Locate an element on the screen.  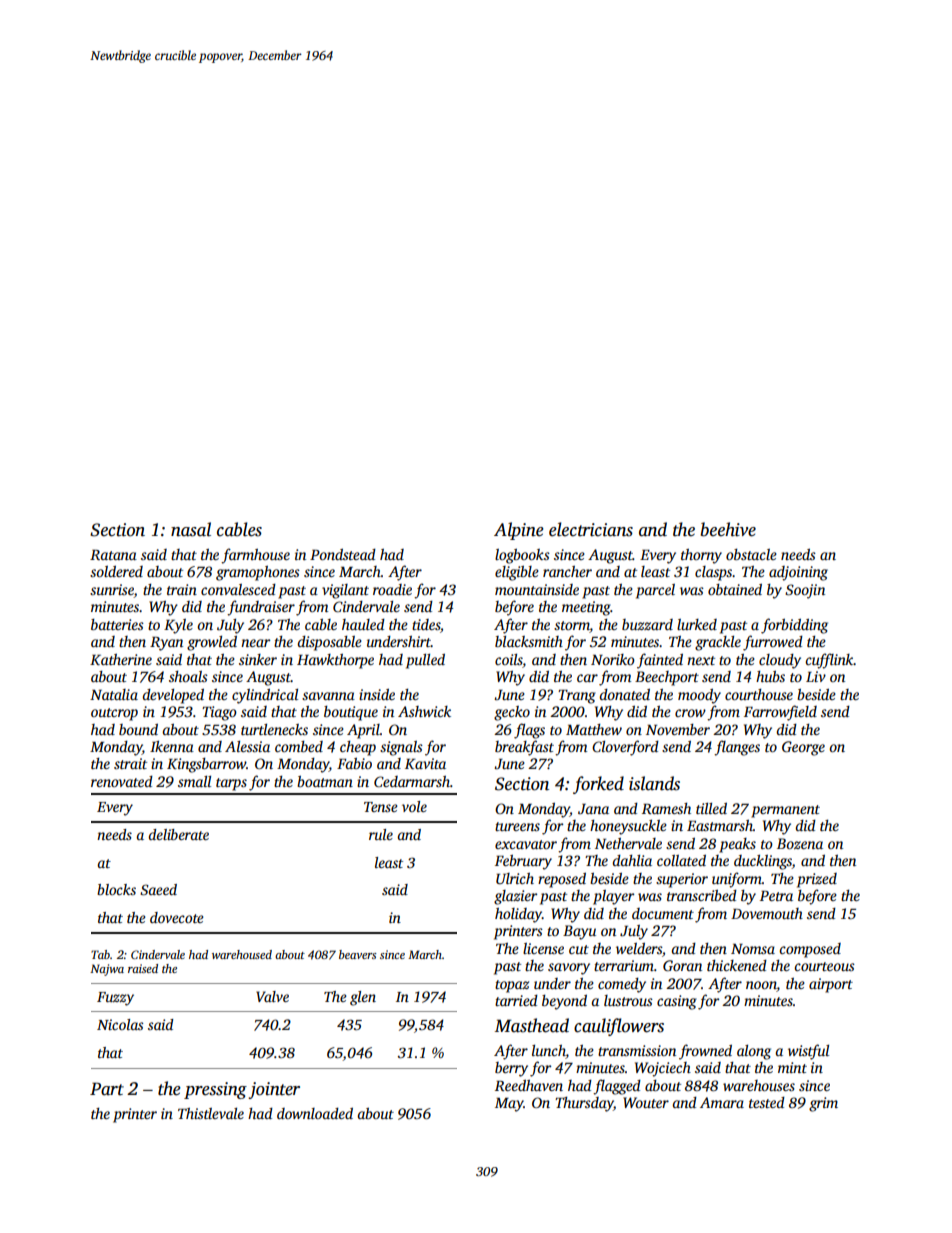
sunrise is located at coordinates (112, 591).
